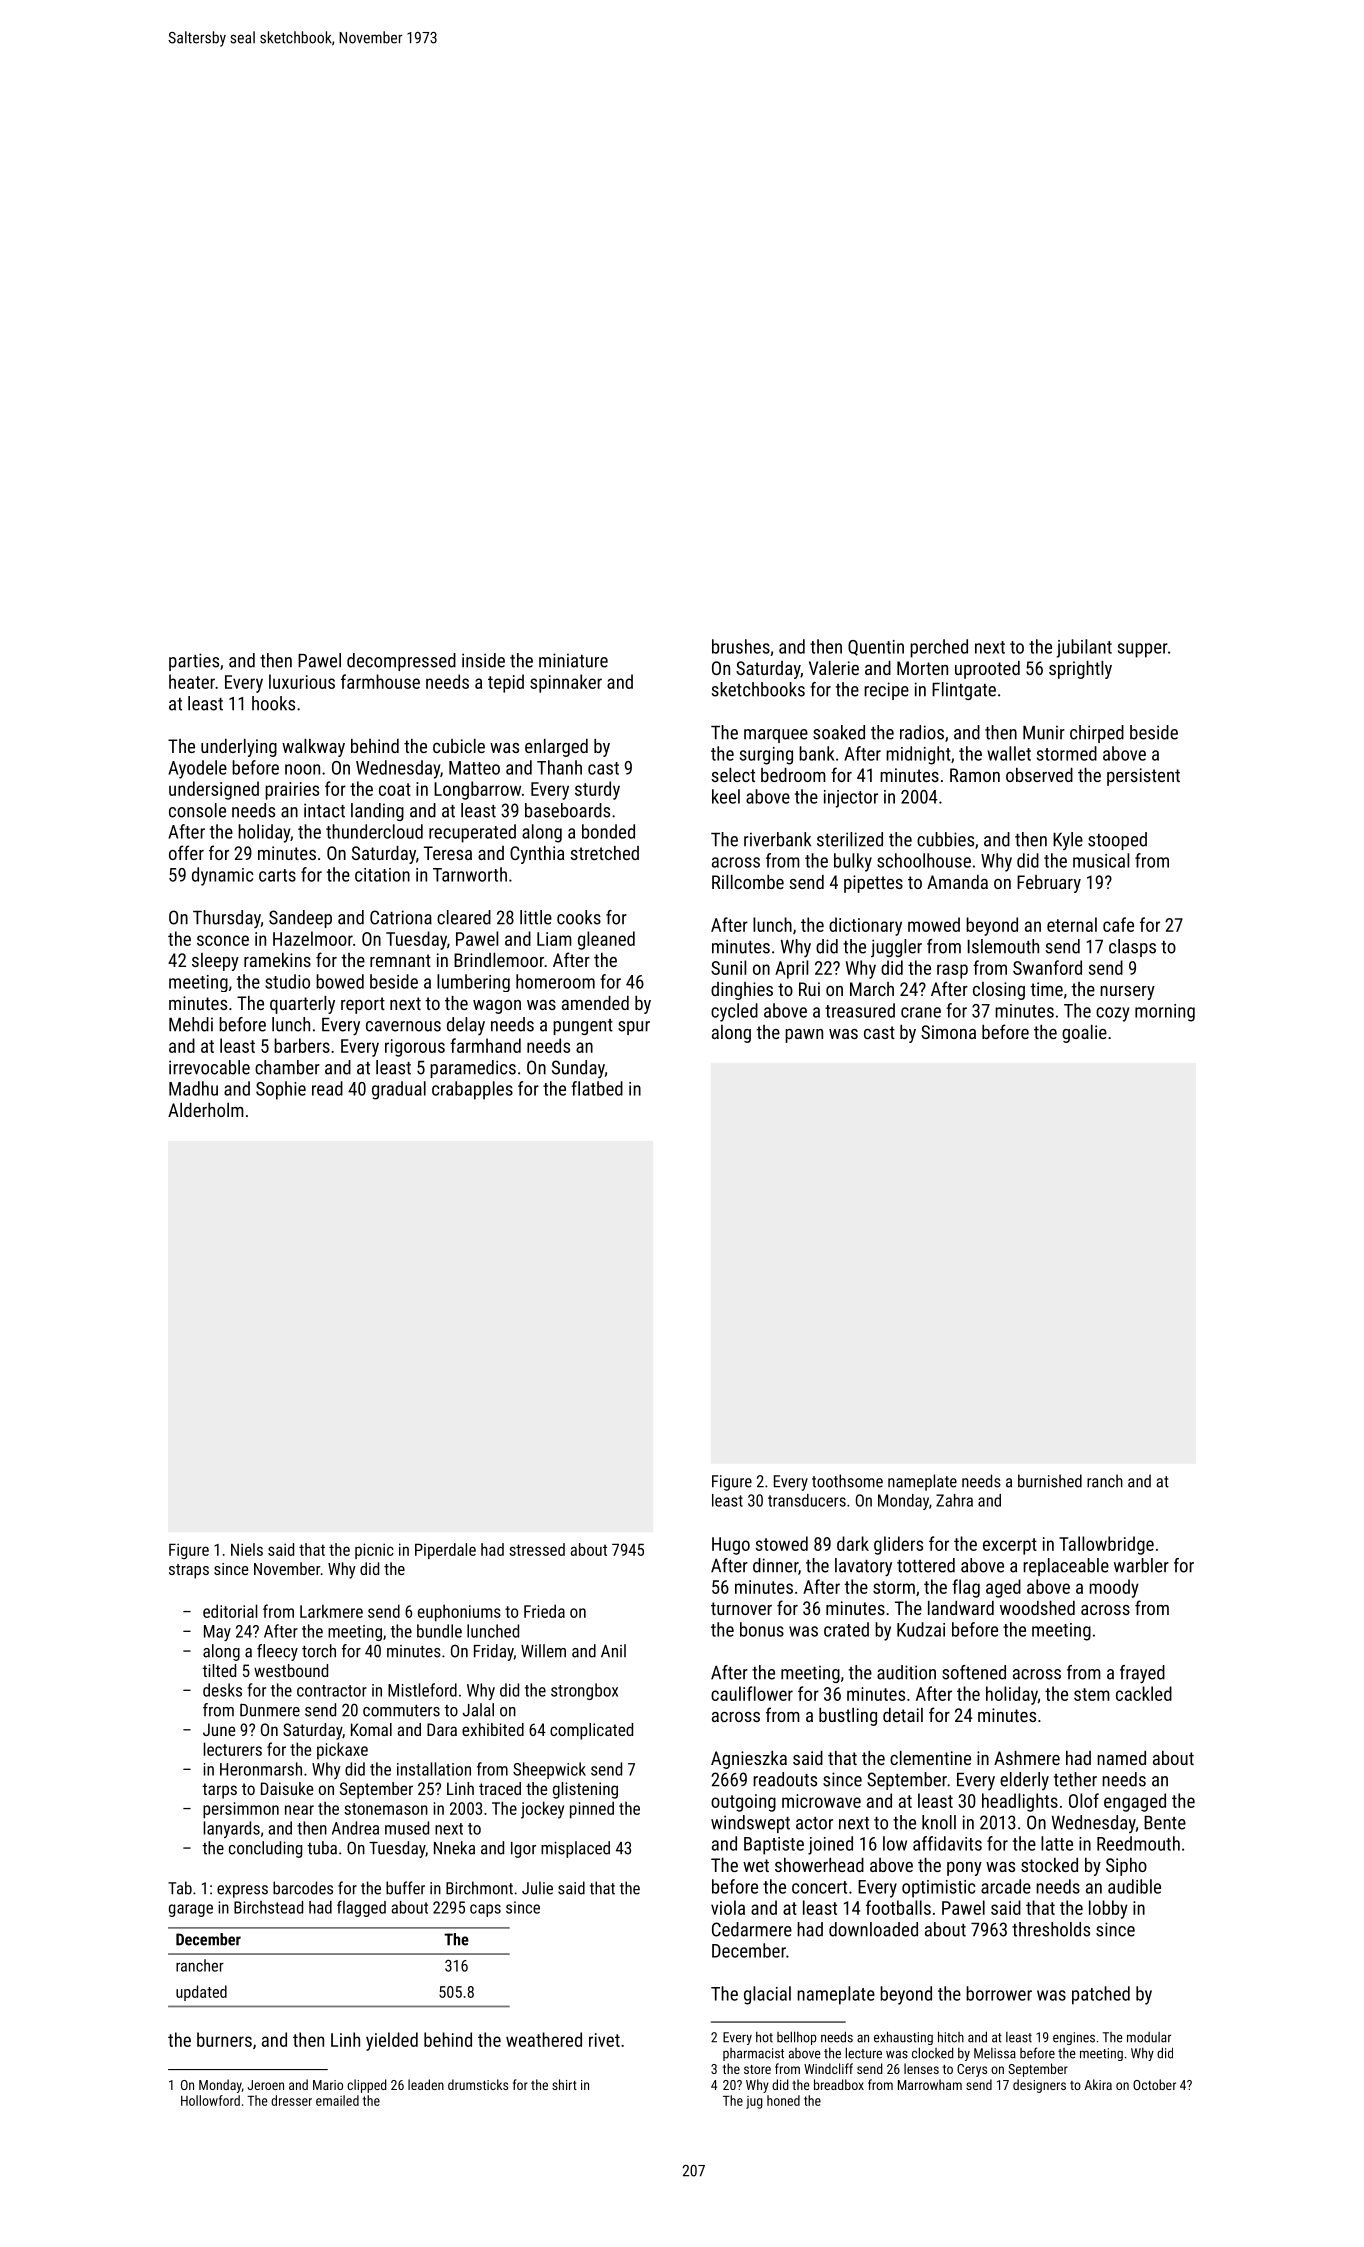 This screenshot has width=1364, height=2247. What do you see at coordinates (1050, 1481) in the screenshot?
I see `burnished` at bounding box center [1050, 1481].
